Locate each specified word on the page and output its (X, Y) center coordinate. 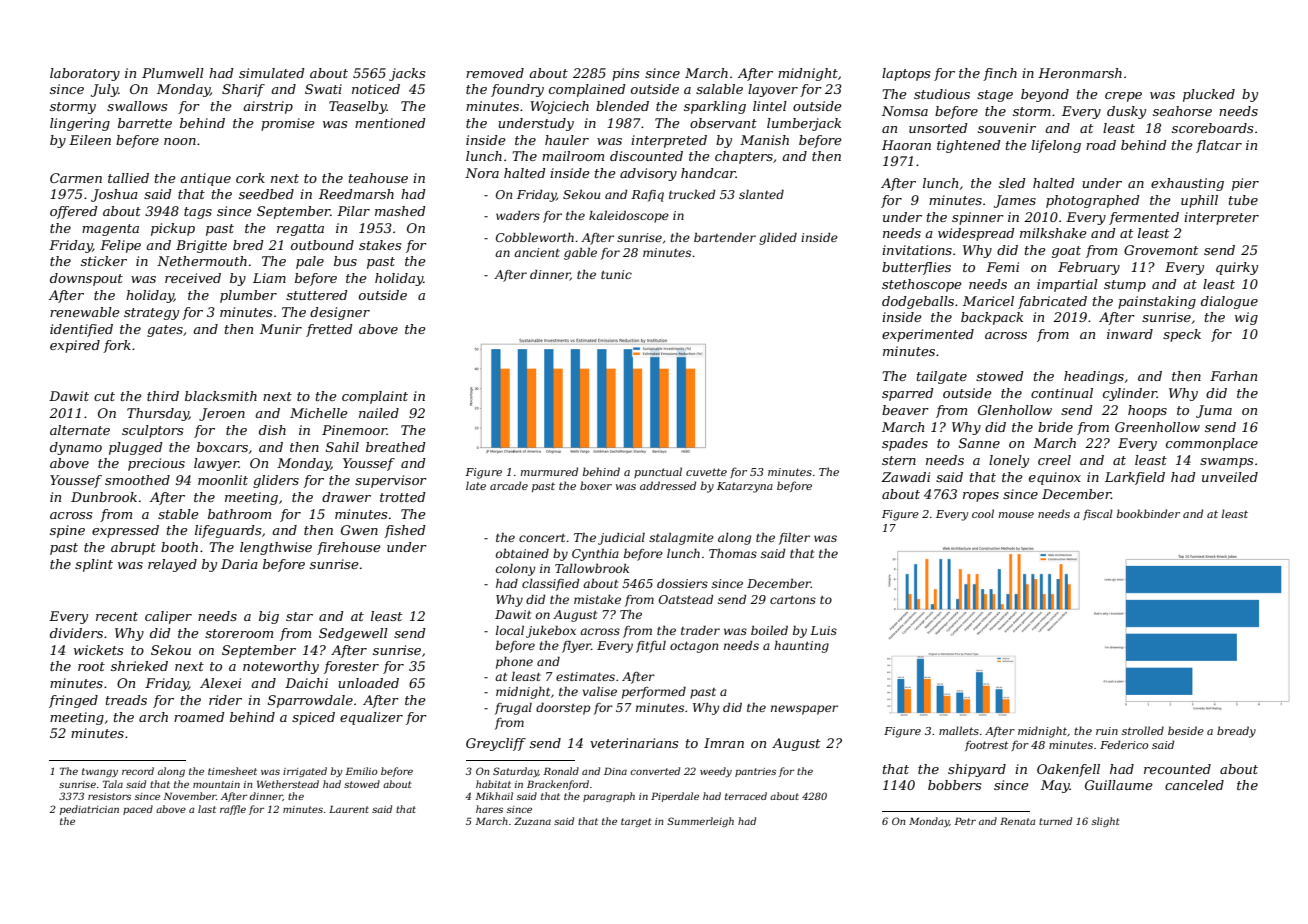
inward (1130, 334)
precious (156, 464)
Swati (323, 89)
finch (1000, 74)
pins (625, 74)
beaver (905, 410)
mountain (216, 784)
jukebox (551, 632)
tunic (616, 274)
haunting (801, 647)
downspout (86, 279)
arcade (509, 485)
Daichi (306, 683)
